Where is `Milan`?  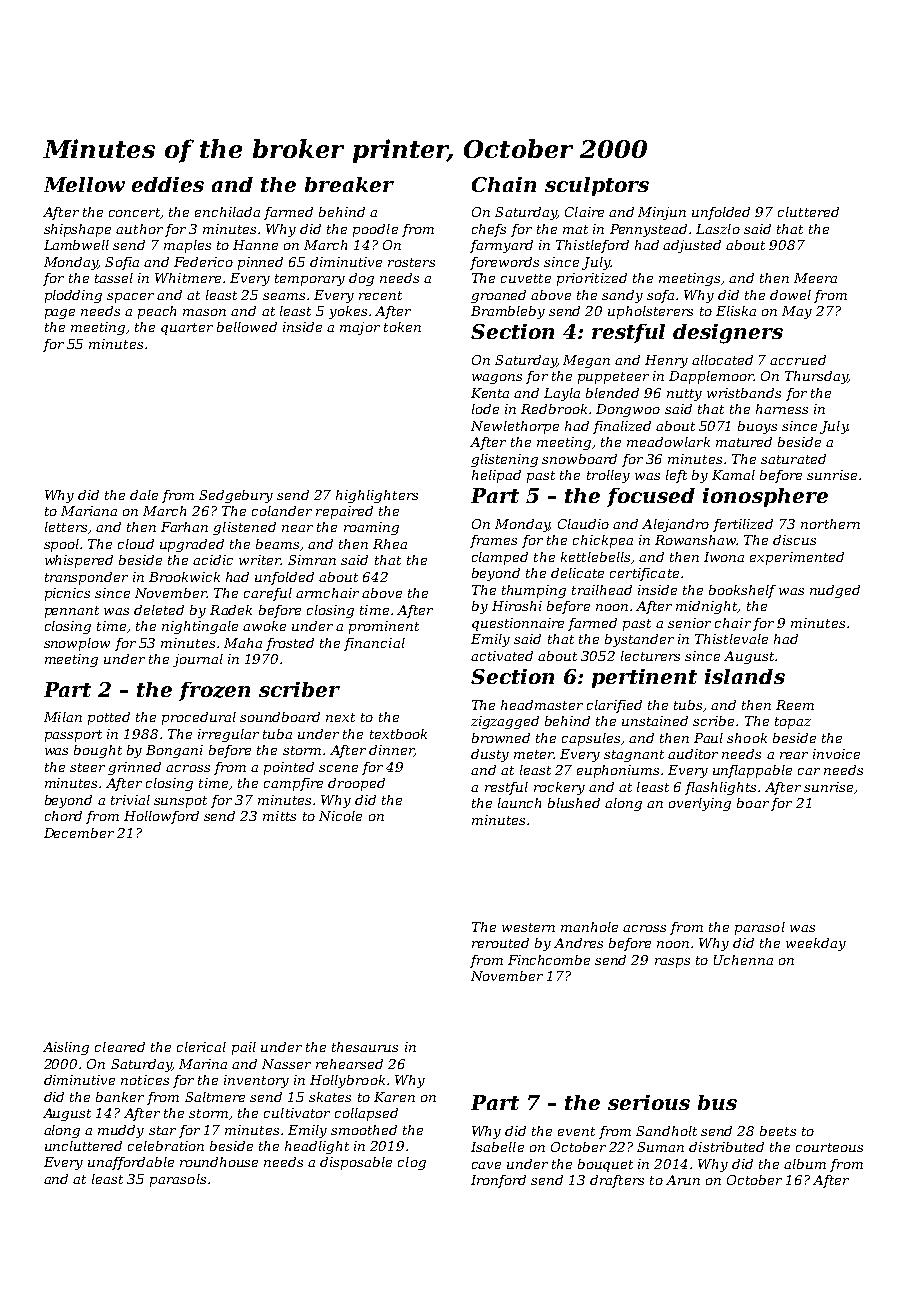
Milan is located at coordinates (63, 717).
